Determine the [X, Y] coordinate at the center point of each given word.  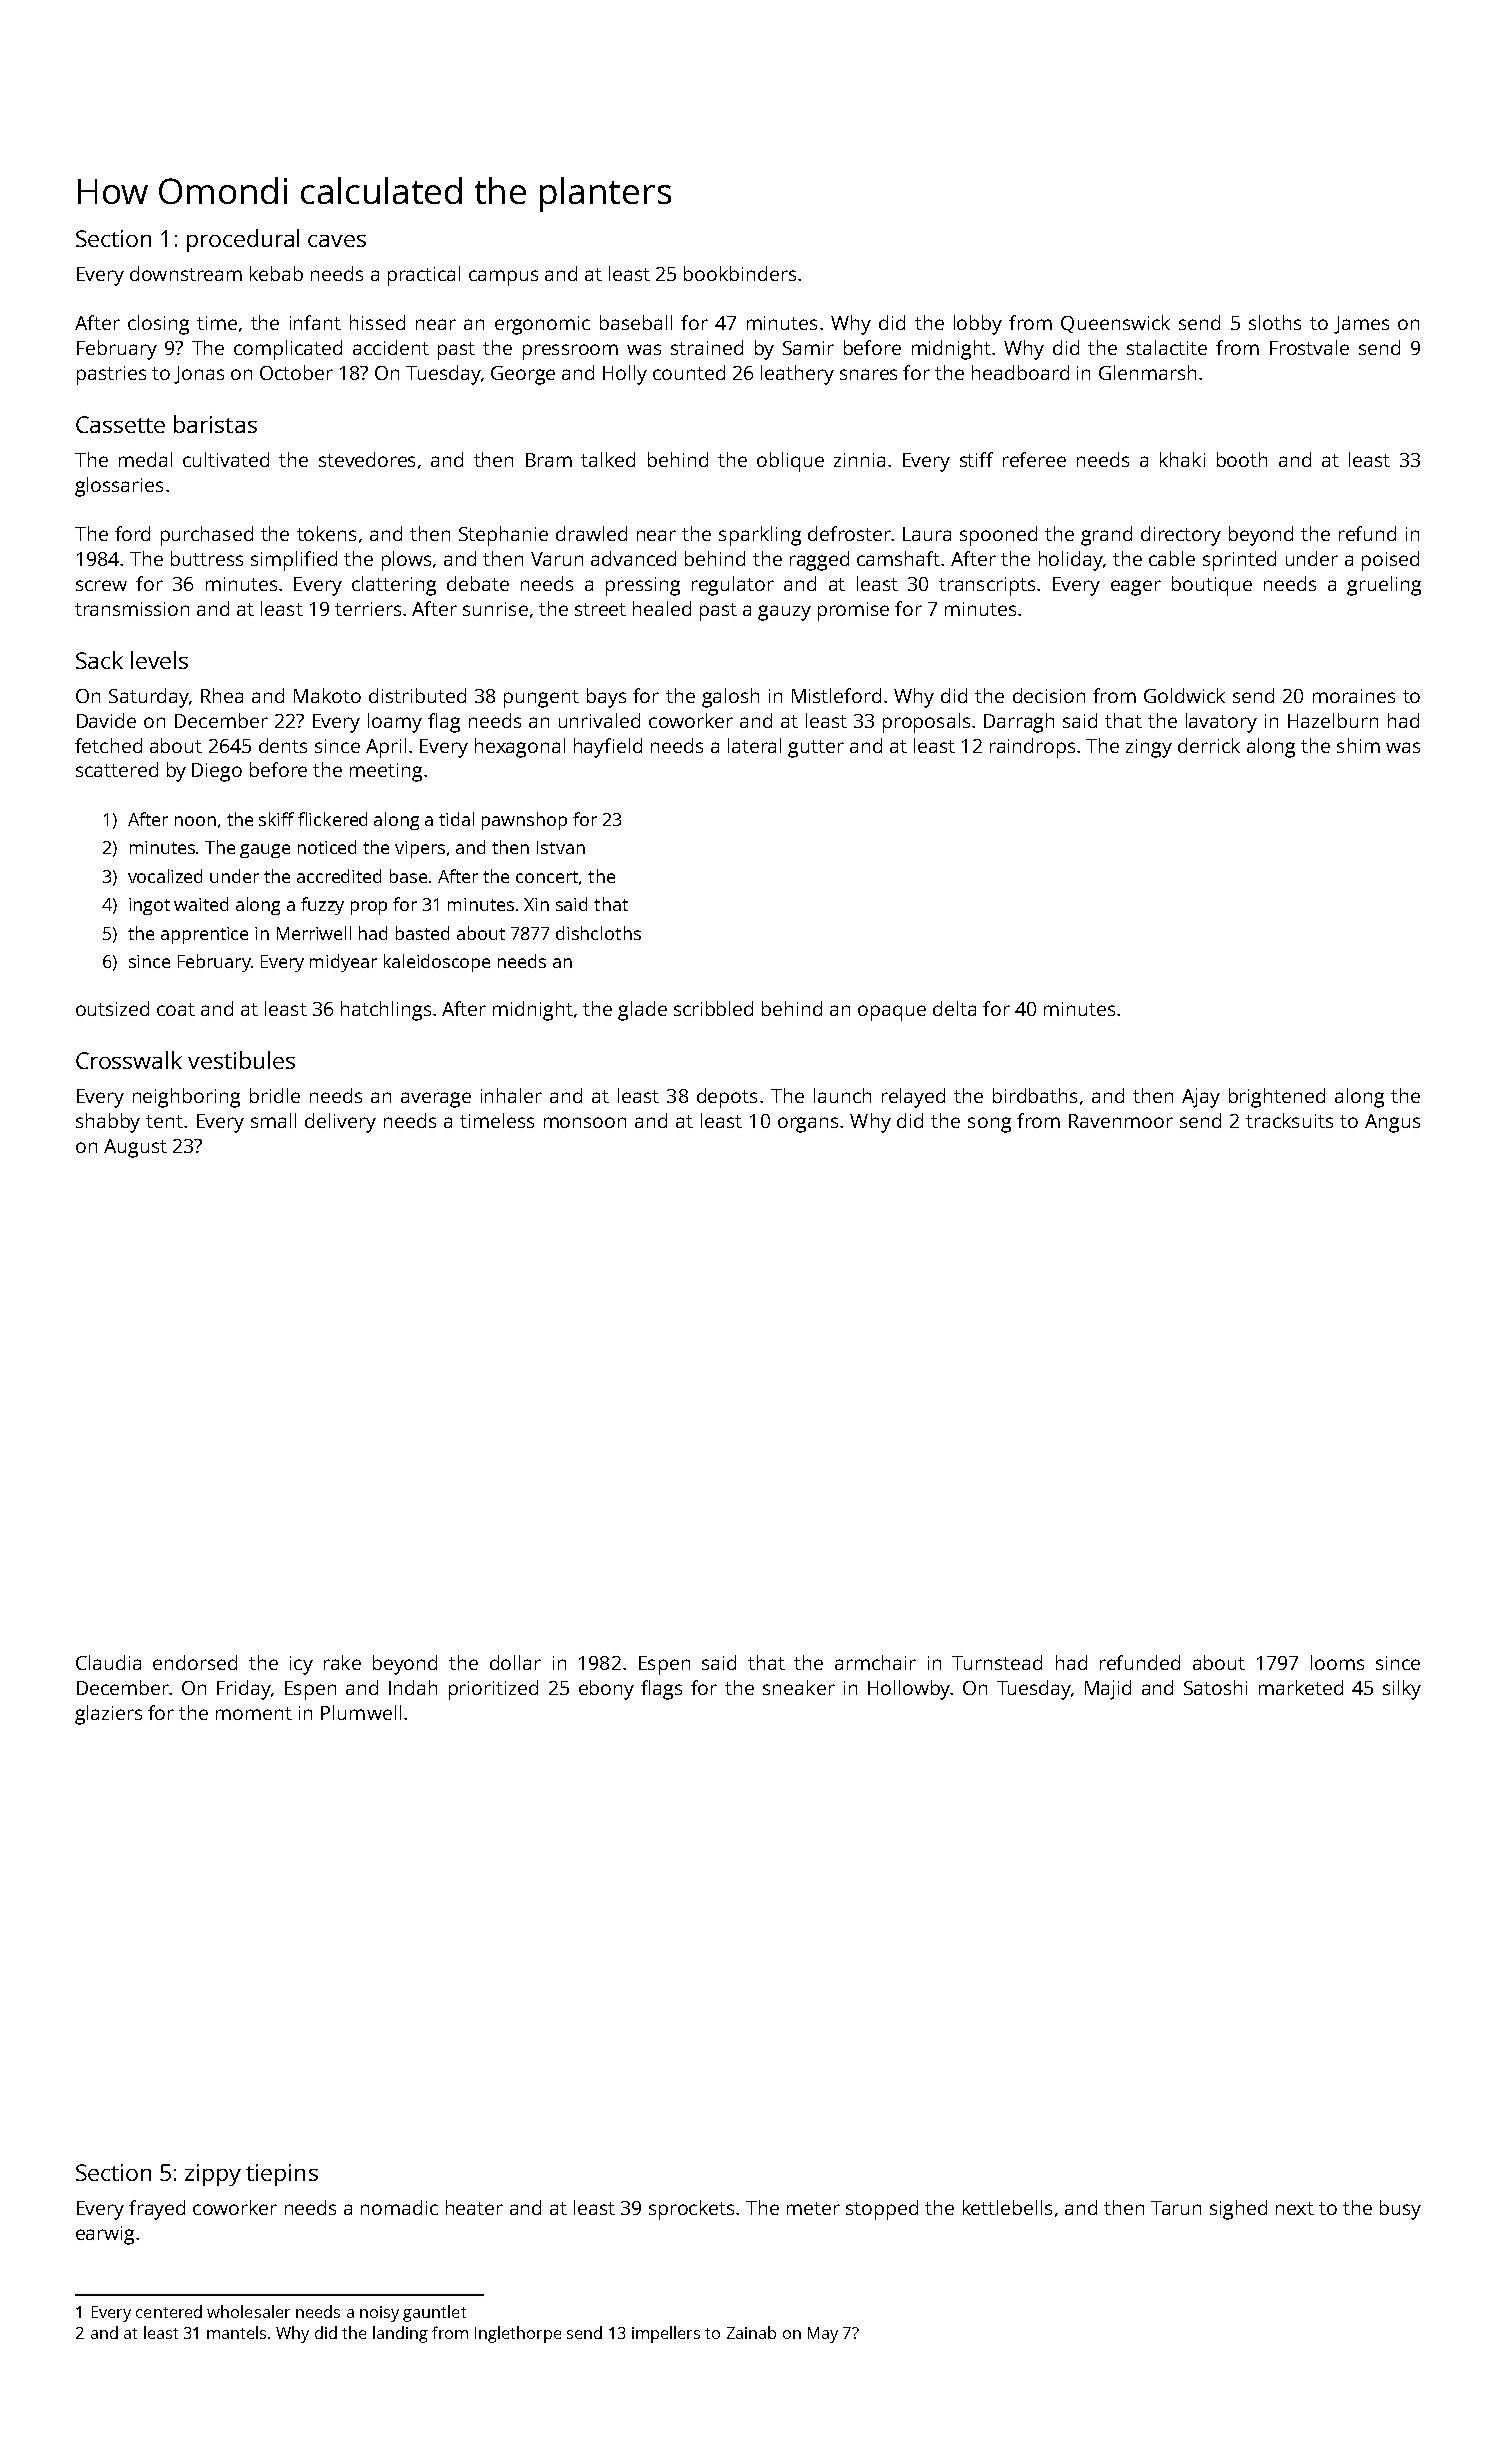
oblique [790, 462]
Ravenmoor [1121, 1121]
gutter [816, 749]
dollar [515, 1662]
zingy [1149, 748]
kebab [276, 273]
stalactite [1167, 347]
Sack [99, 660]
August [135, 1148]
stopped [882, 2210]
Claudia [108, 1662]
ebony [606, 1690]
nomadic [399, 2207]
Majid [1108, 1690]
